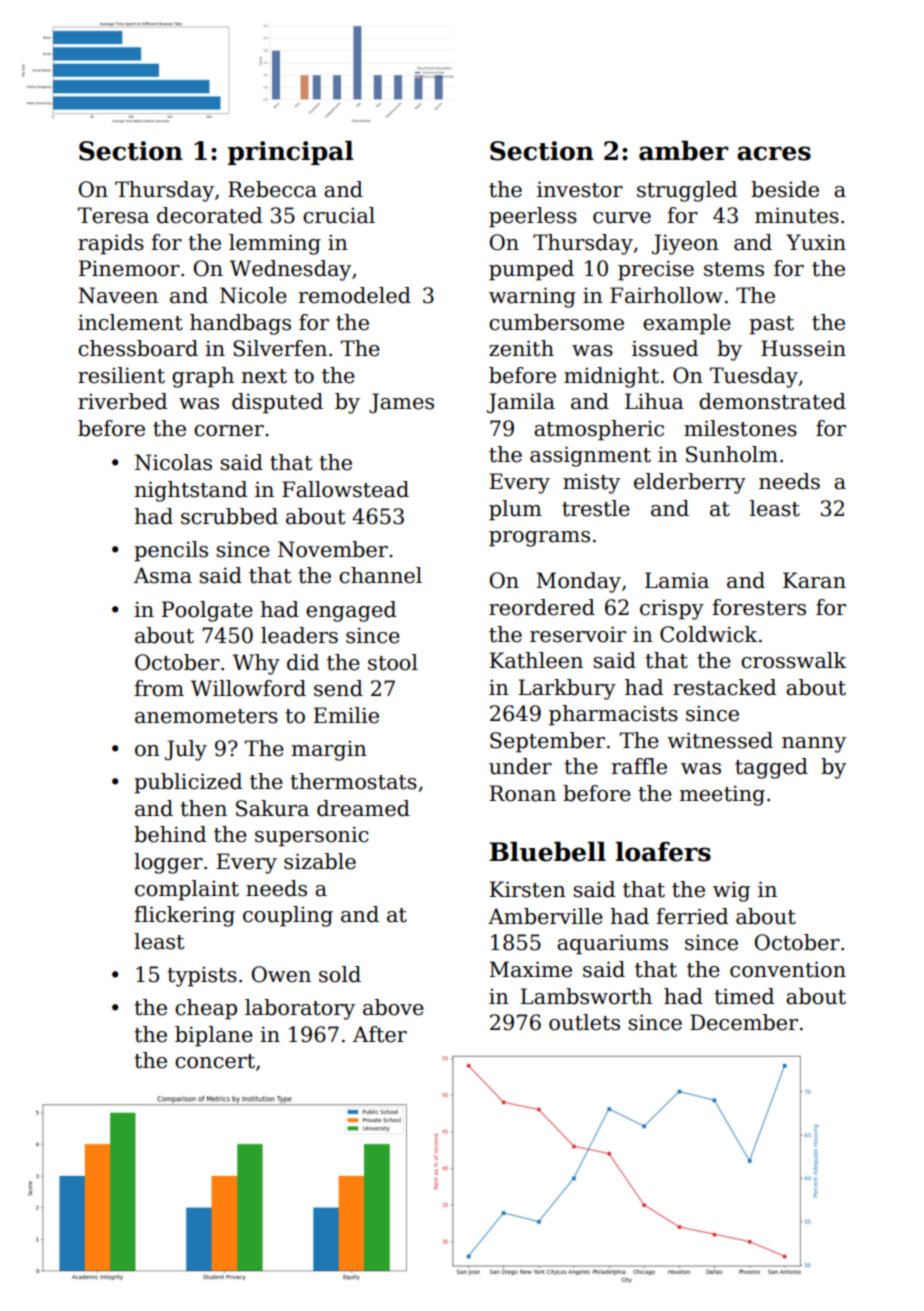 The height and width of the page is (1311, 924). Describe the element at coordinates (515, 510) in the page. I see `plum` at that location.
